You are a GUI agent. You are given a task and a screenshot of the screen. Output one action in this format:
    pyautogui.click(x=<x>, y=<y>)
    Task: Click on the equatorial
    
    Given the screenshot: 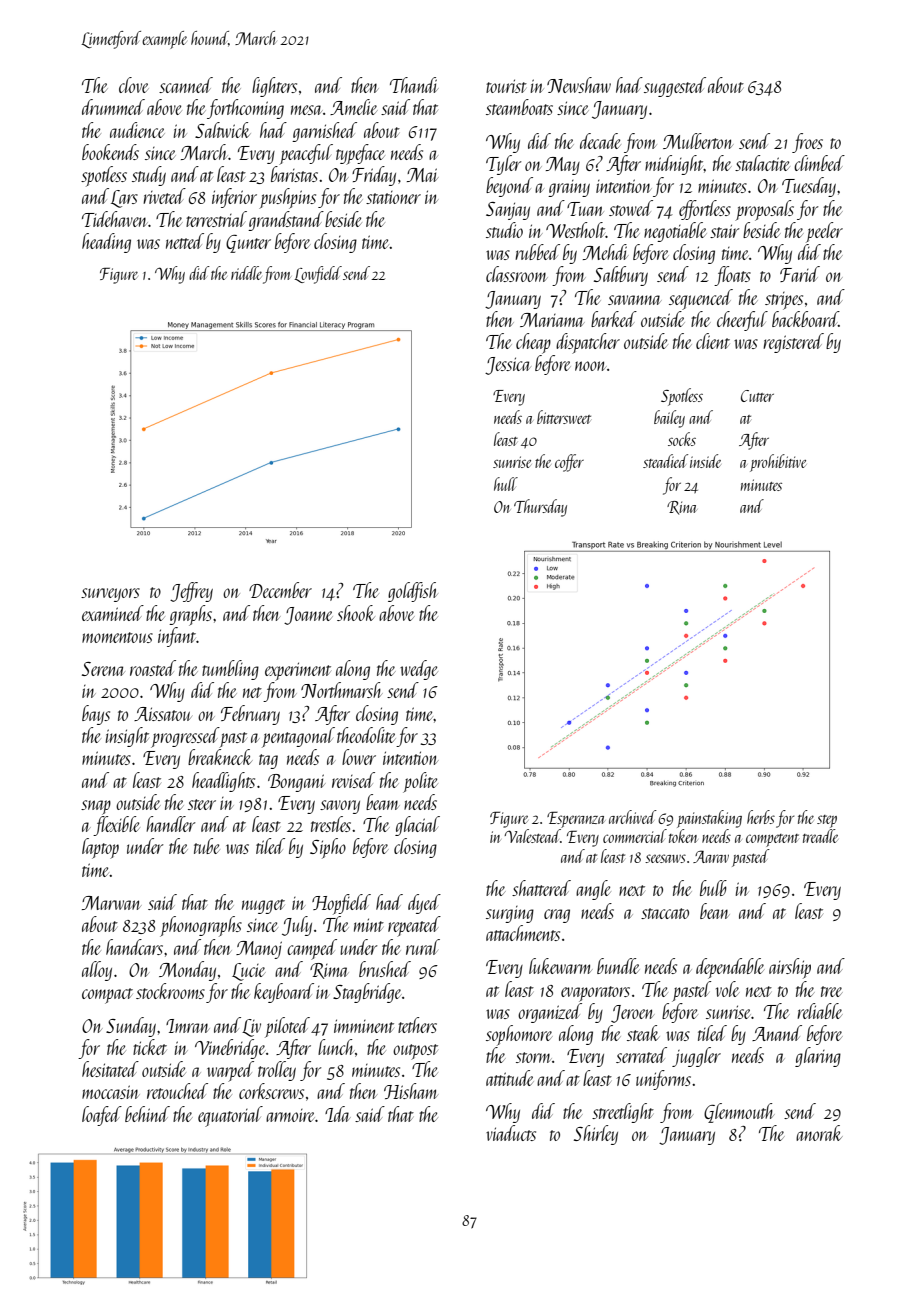 What is the action you would take?
    pyautogui.click(x=230, y=1116)
